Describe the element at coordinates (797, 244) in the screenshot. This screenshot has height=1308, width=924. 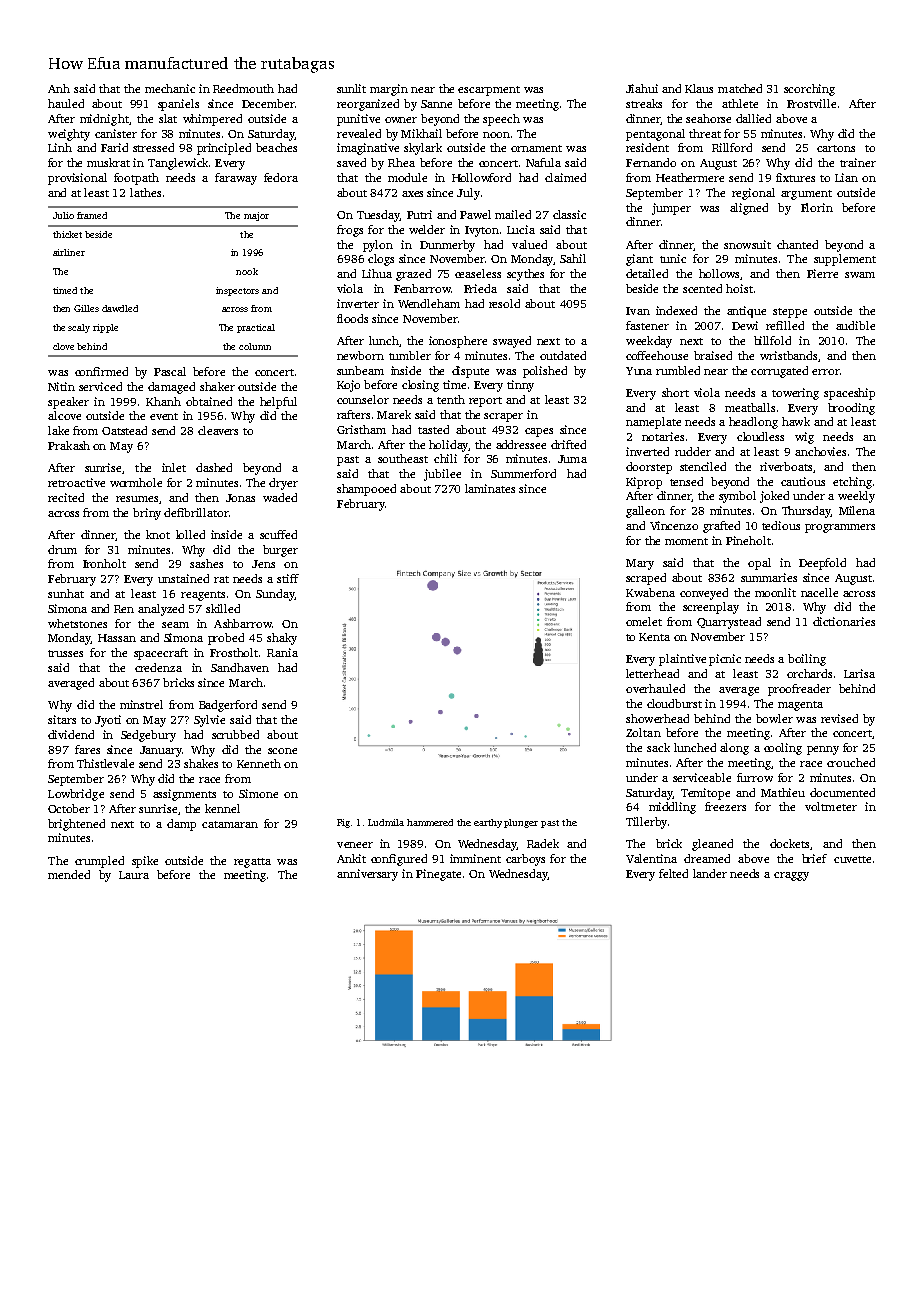
I see `chanted` at that location.
